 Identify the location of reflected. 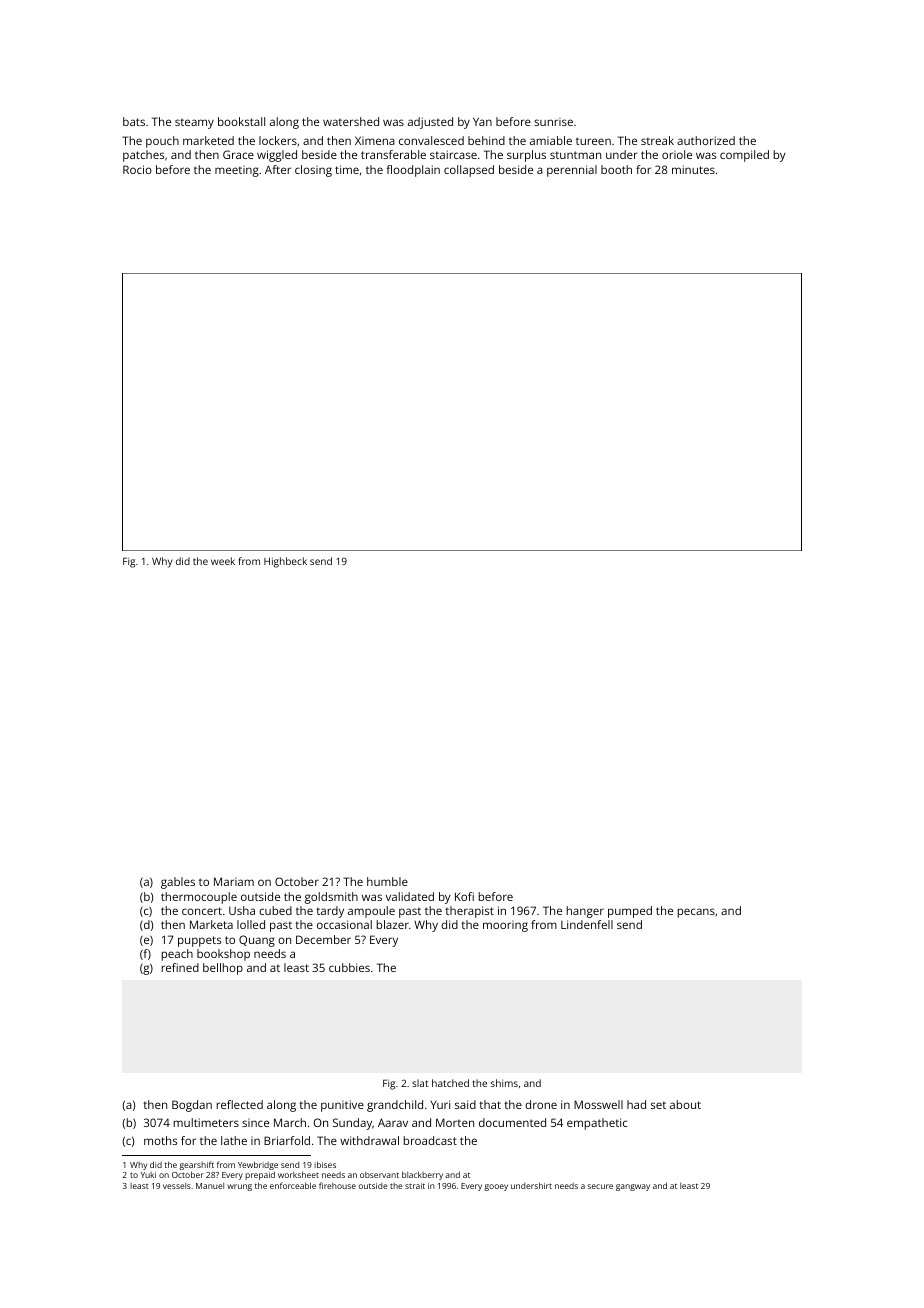
(239, 1104).
